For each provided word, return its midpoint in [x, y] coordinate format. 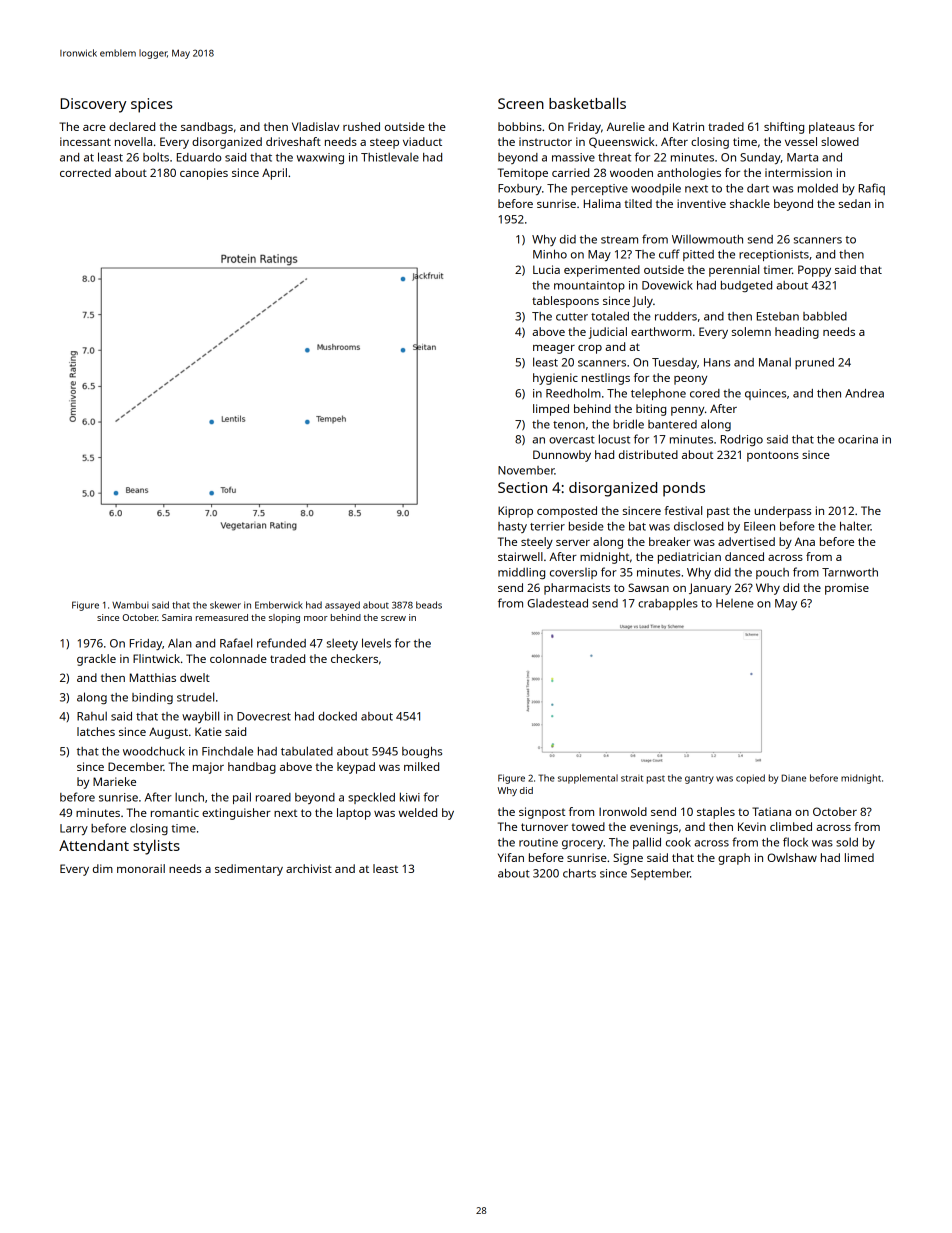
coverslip [573, 573]
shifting [784, 128]
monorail [141, 868]
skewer [225, 605]
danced [744, 556]
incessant [85, 141]
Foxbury [520, 189]
